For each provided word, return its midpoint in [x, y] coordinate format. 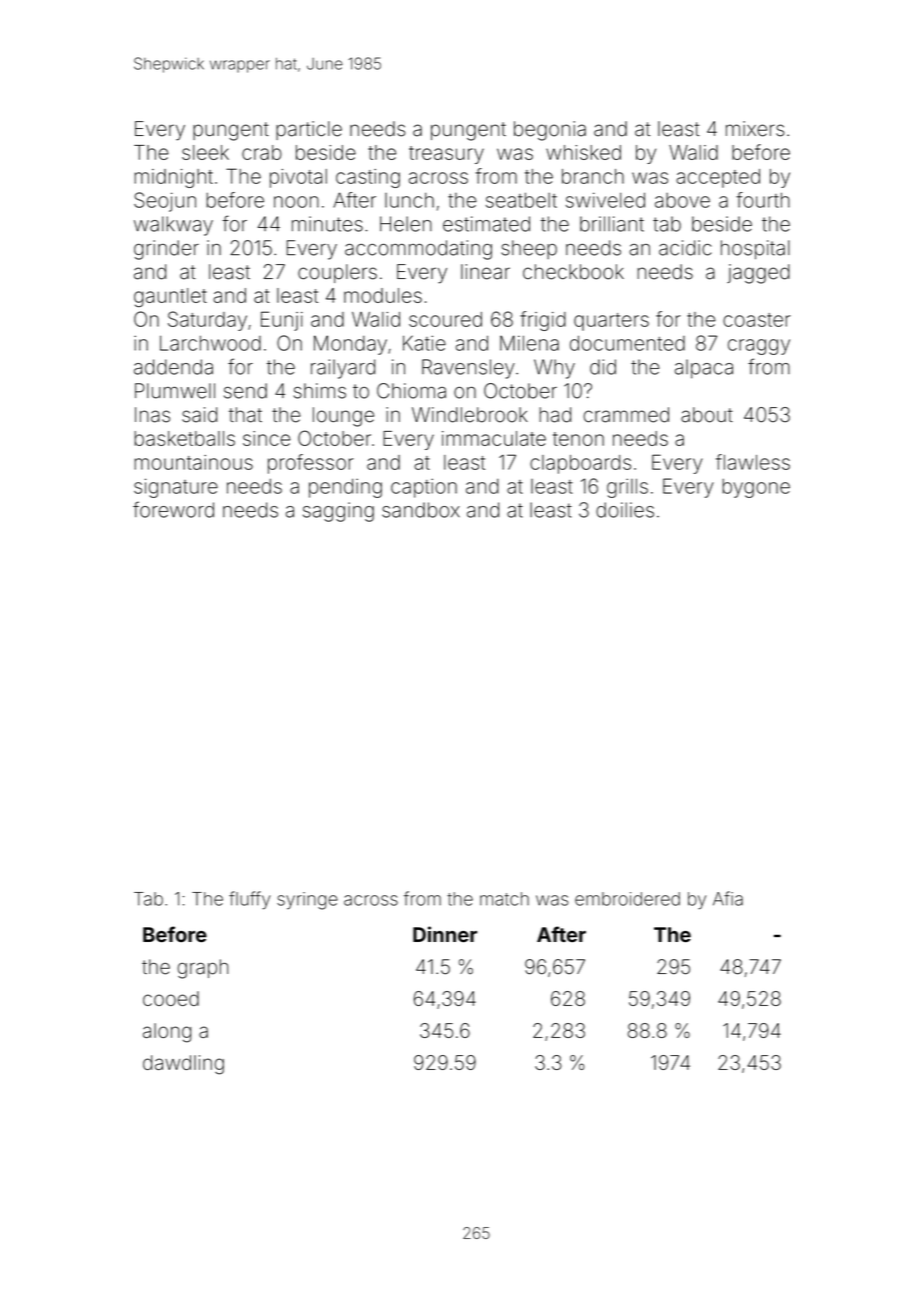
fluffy [250, 900]
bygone [756, 488]
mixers [755, 129]
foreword [173, 509]
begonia [550, 131]
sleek [205, 152]
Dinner [445, 934]
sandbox [421, 510]
